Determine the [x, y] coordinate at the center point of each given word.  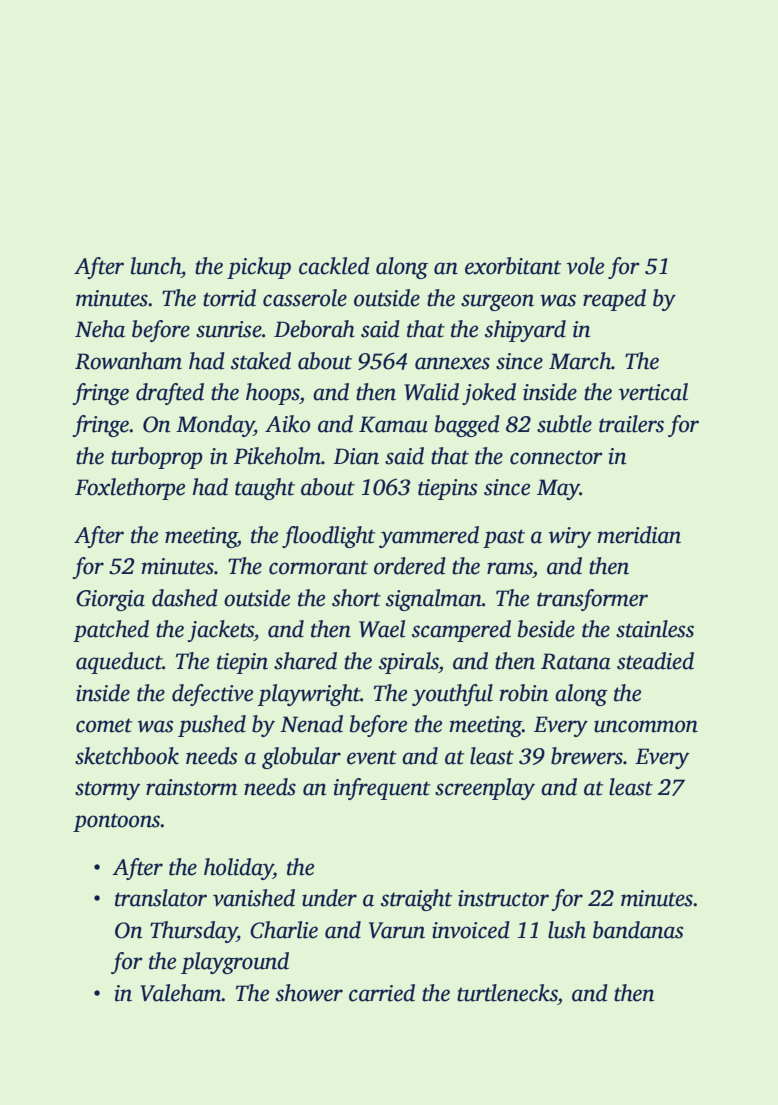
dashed [185, 598]
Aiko [287, 424]
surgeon [497, 302]
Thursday [193, 932]
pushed [212, 726]
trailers [631, 424]
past [504, 538]
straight [416, 900]
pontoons [117, 822]
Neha [100, 329]
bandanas [638, 930]
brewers [587, 756]
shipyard [525, 331]
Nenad [311, 724]
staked [261, 361]
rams [510, 568]
